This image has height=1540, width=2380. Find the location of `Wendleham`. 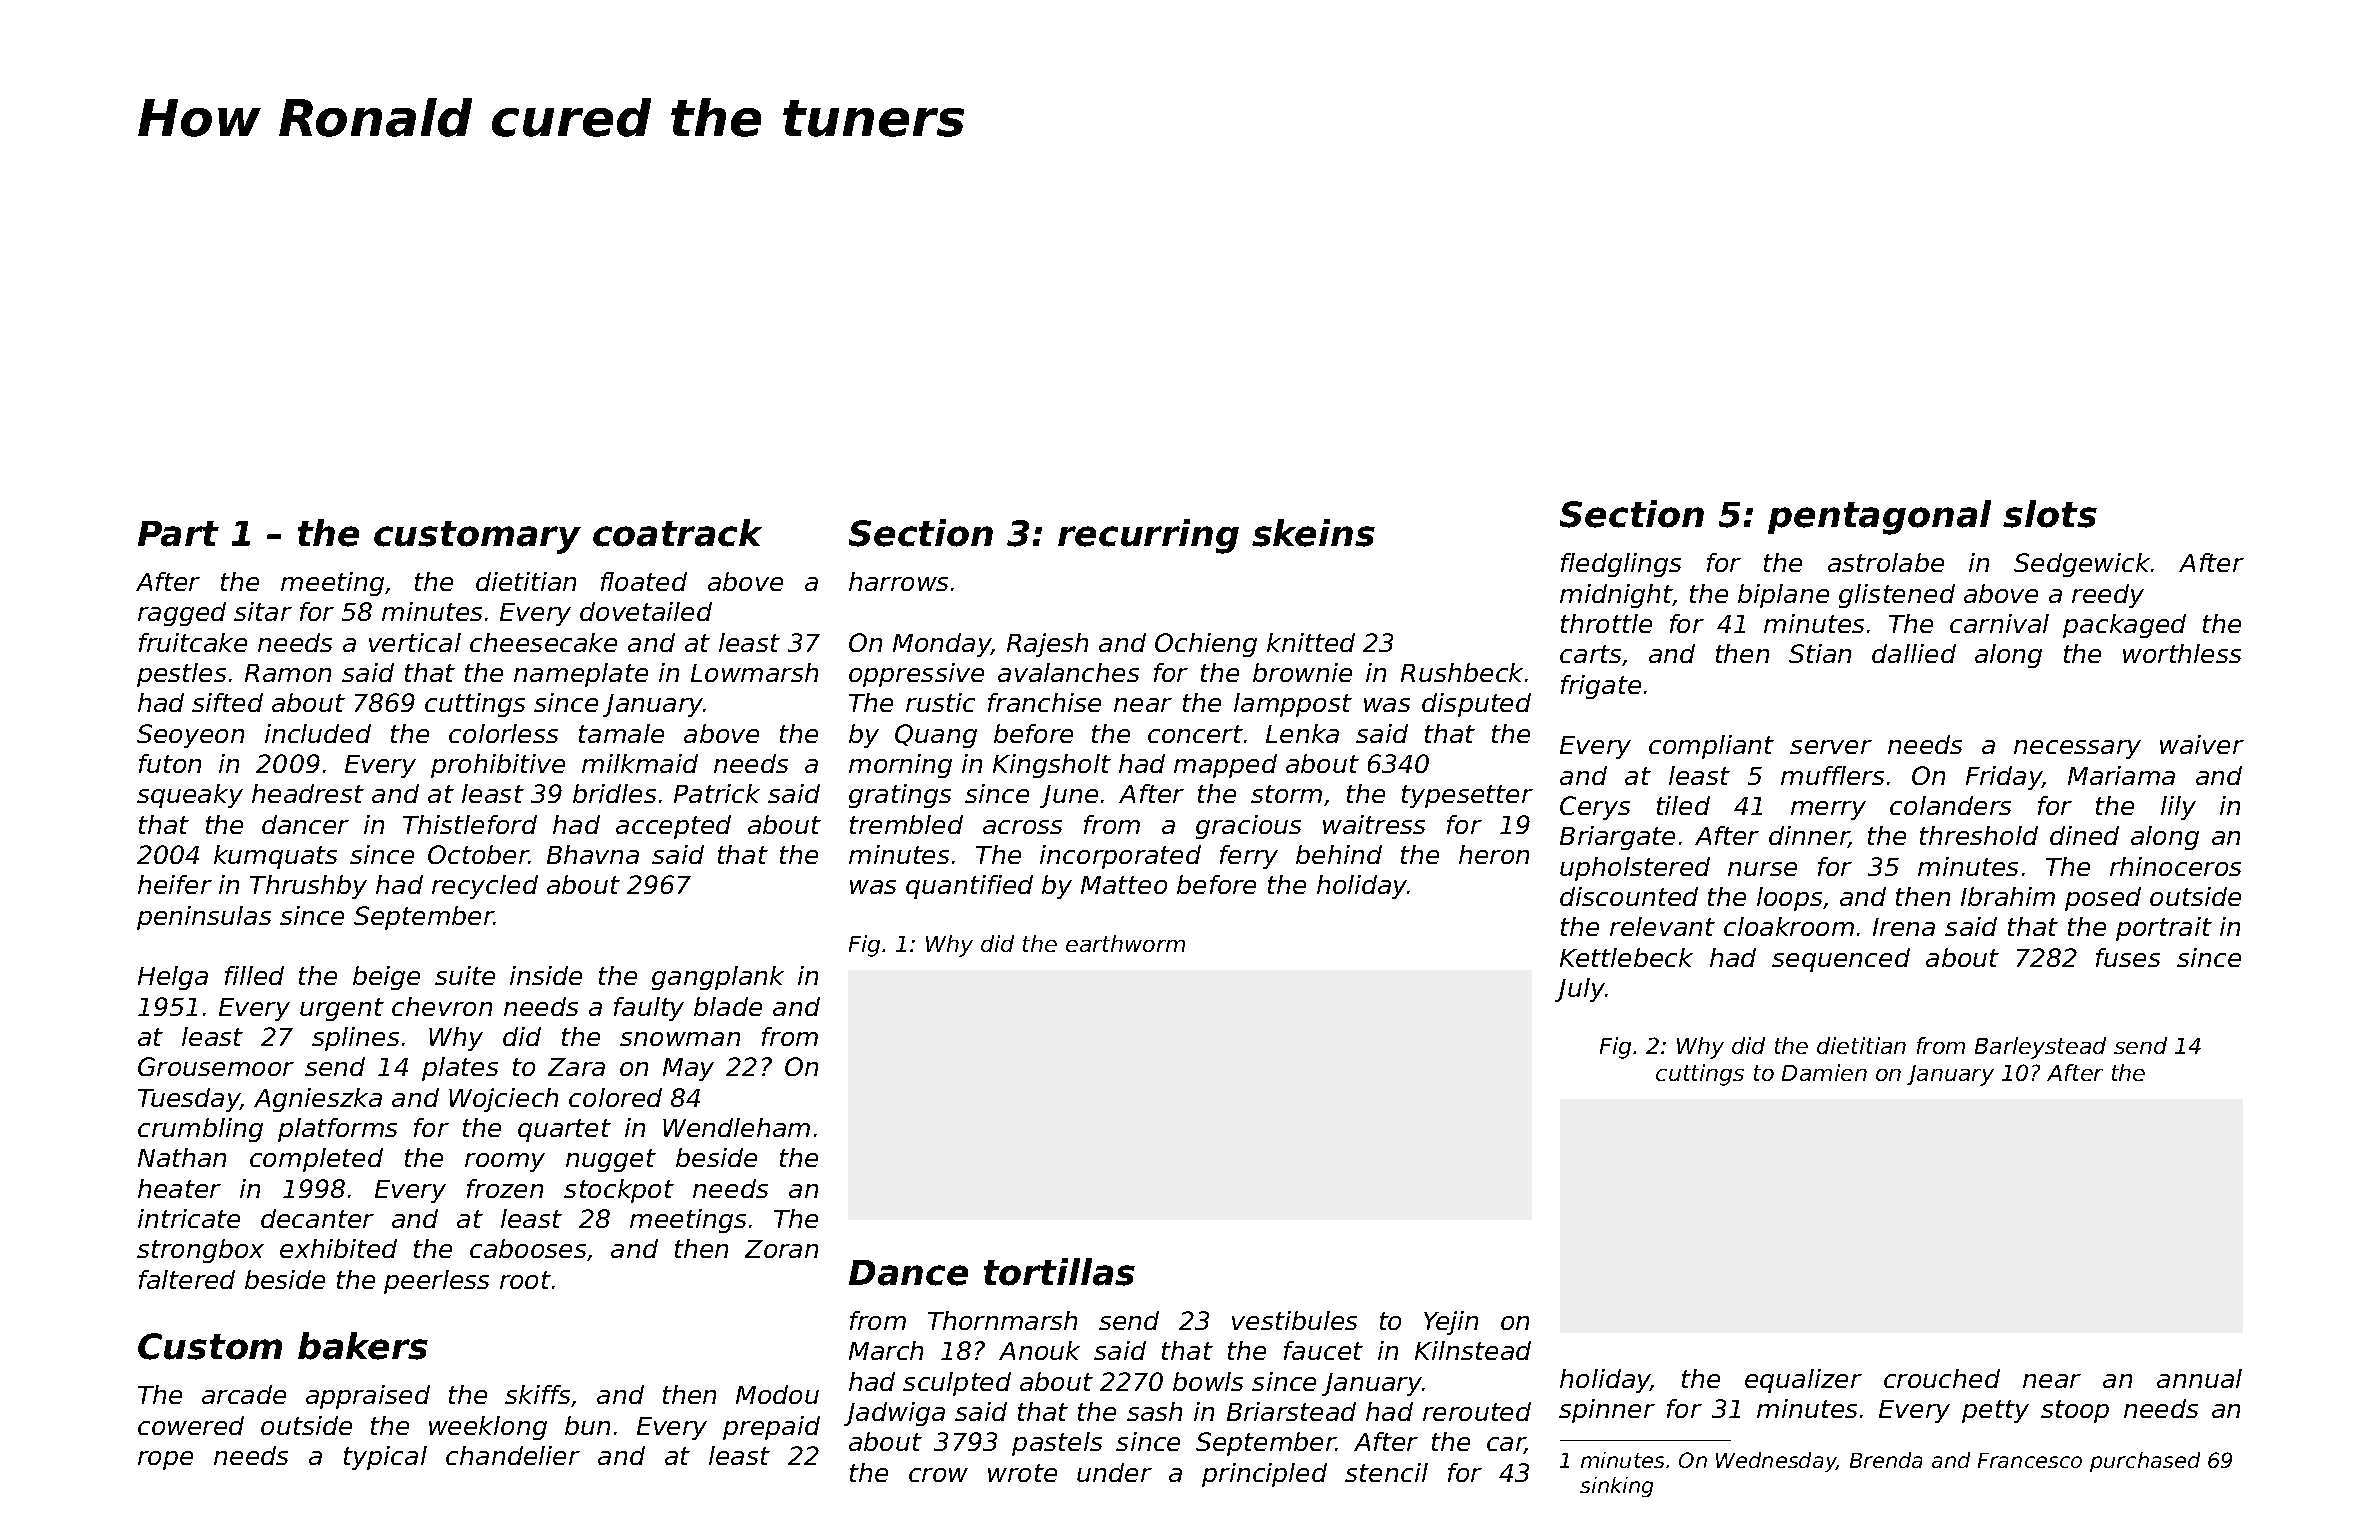

Wendleham is located at coordinates (736, 1127).
